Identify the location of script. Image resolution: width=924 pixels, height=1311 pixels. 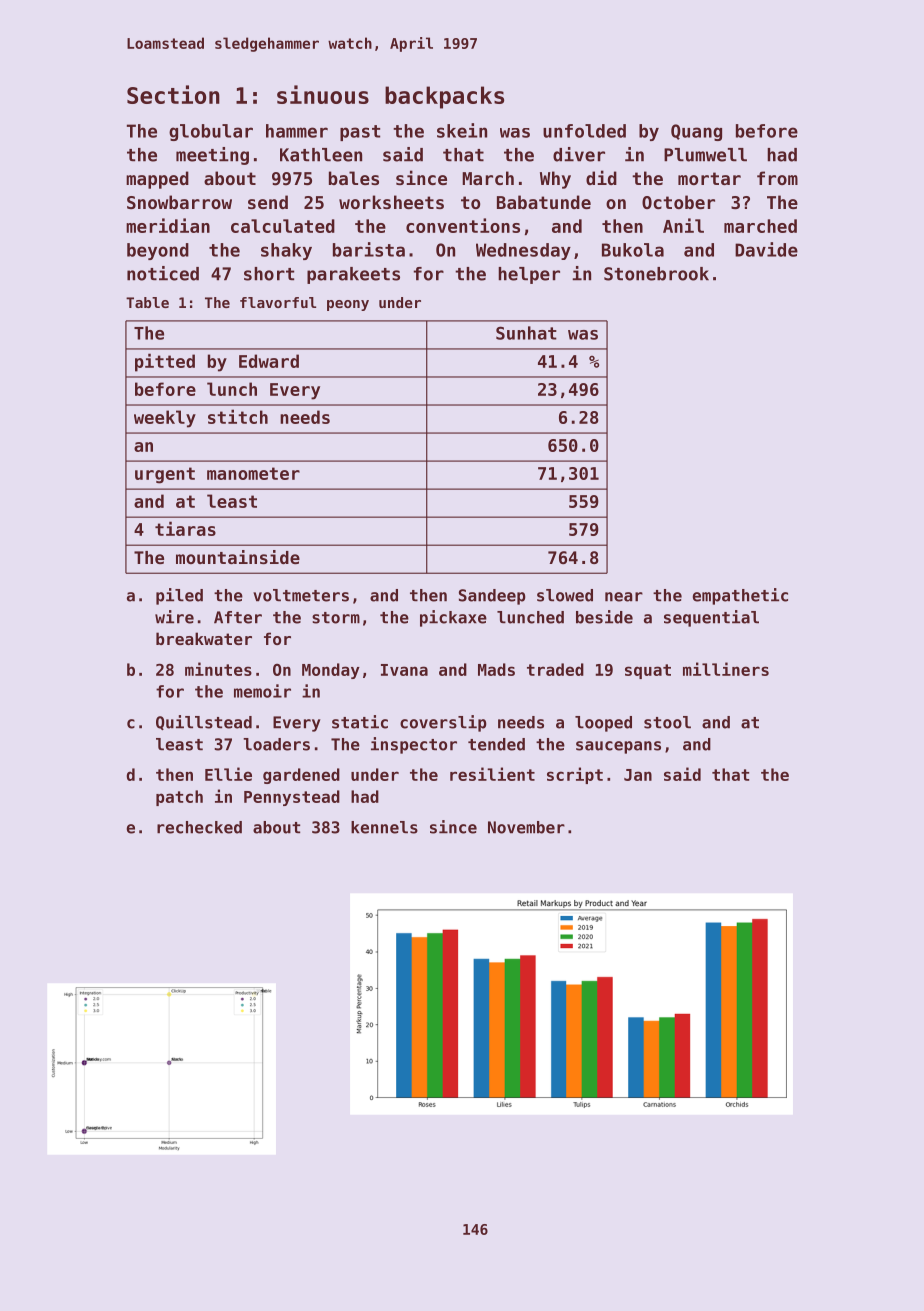
(575, 775).
